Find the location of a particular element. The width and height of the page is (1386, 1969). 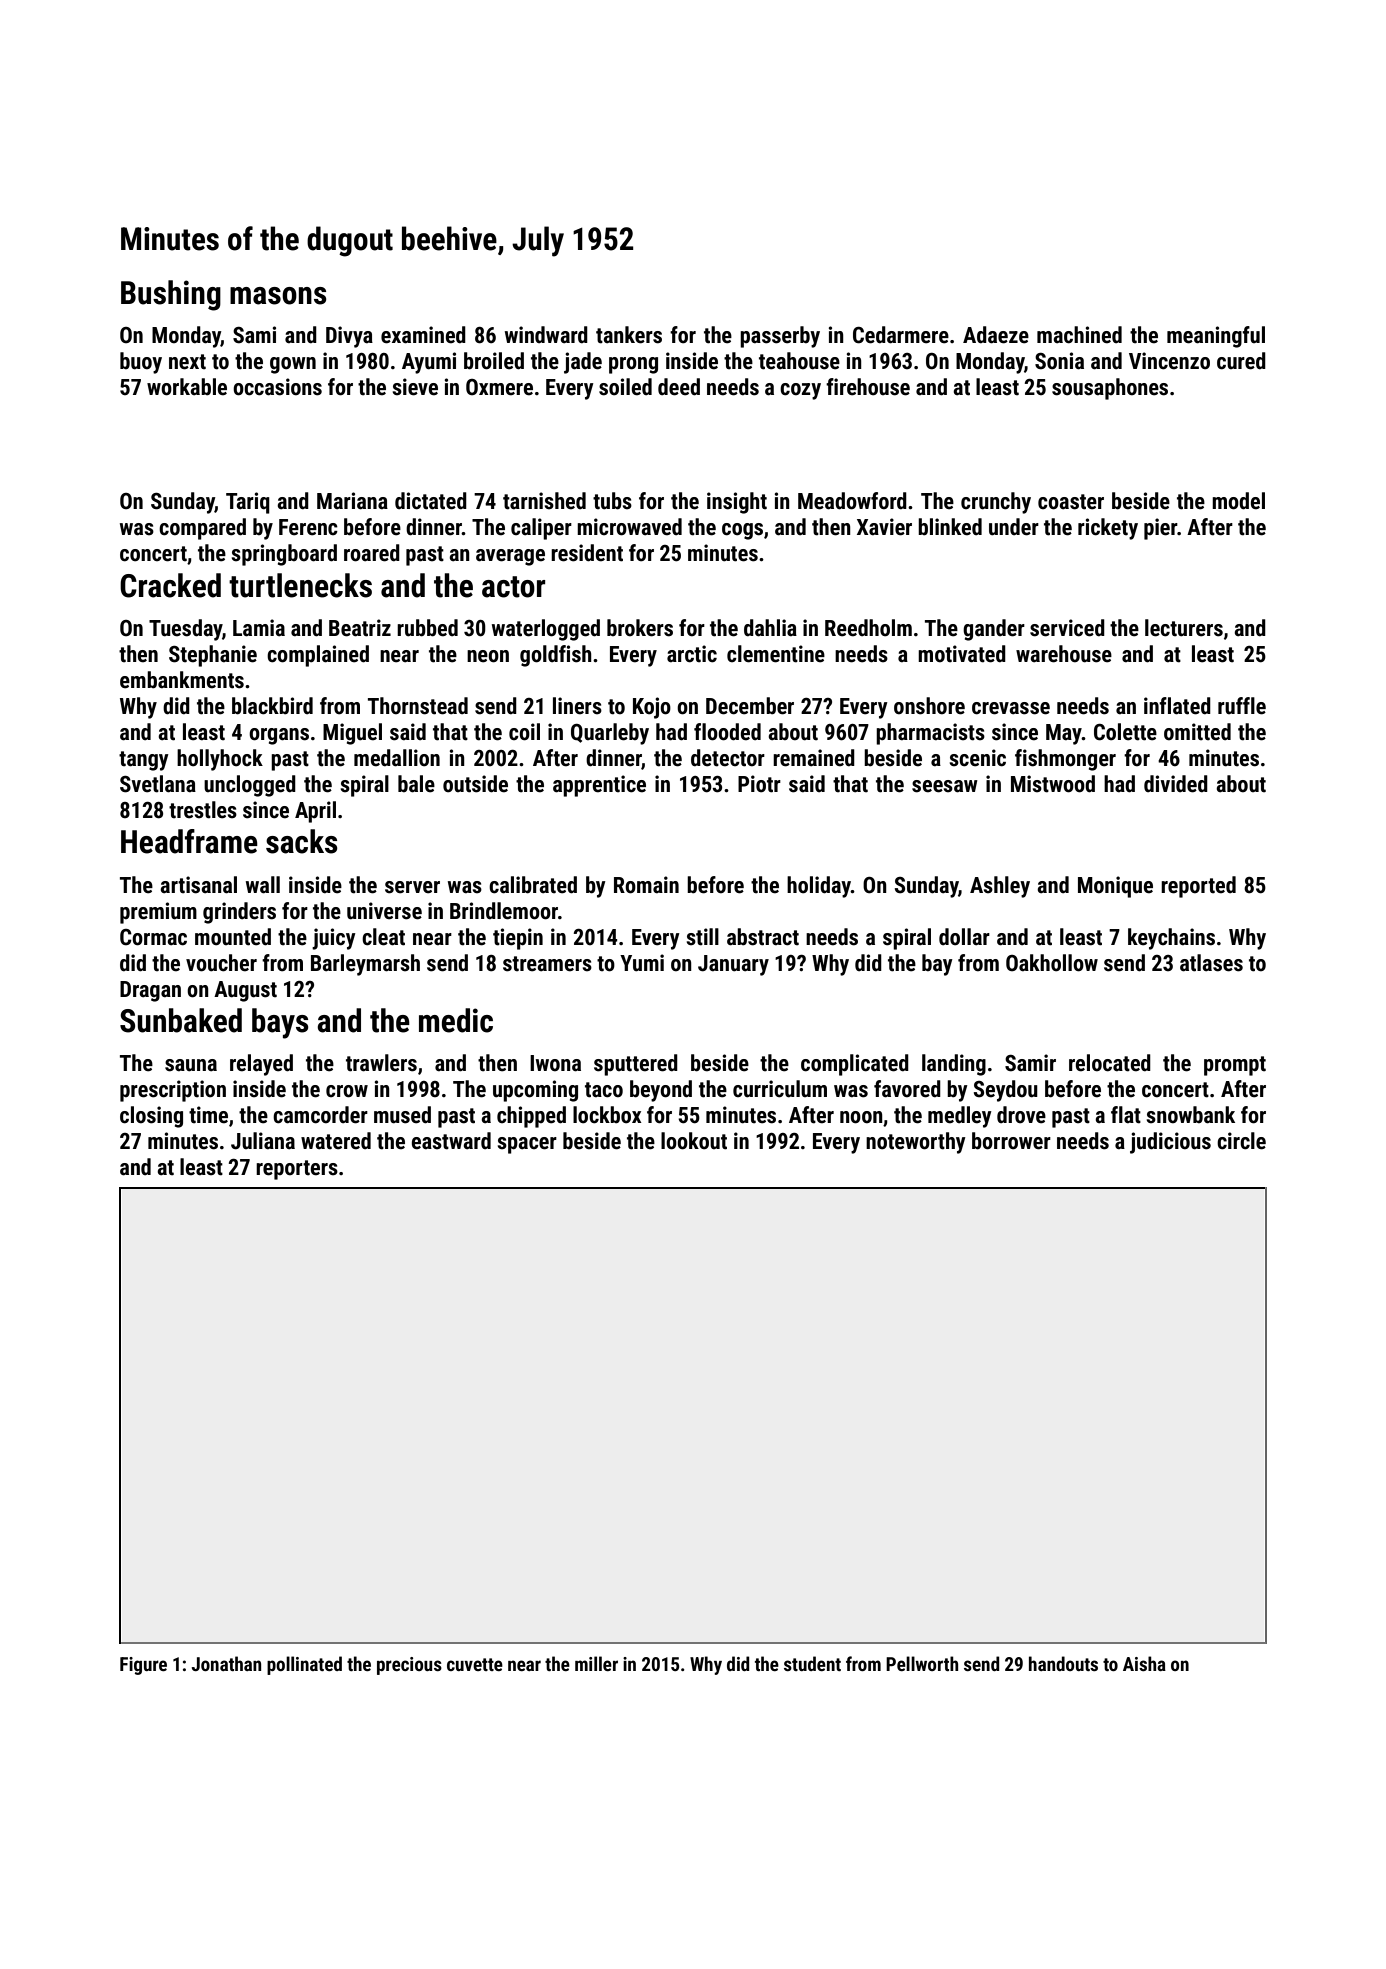

Ashley is located at coordinates (1000, 887).
